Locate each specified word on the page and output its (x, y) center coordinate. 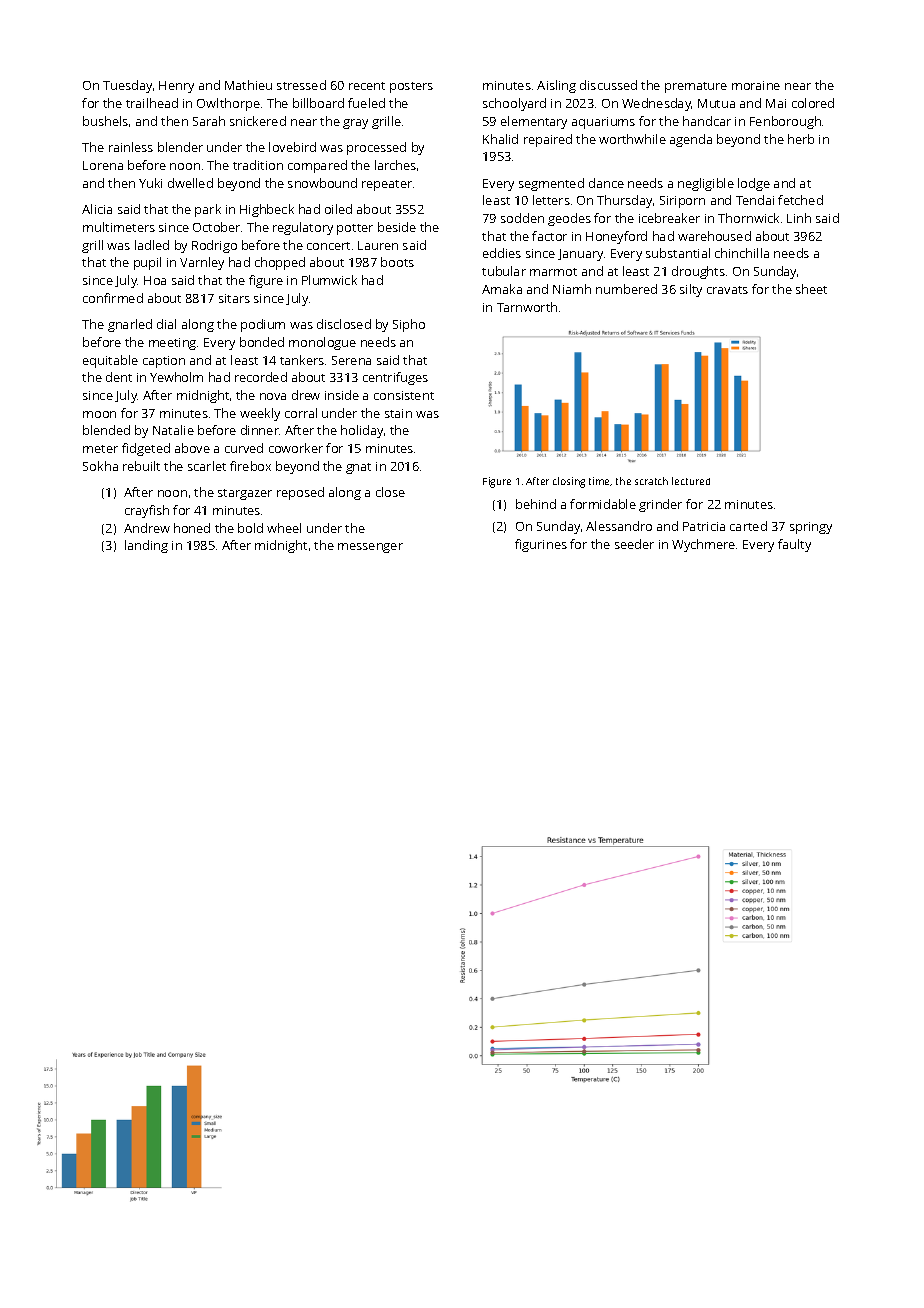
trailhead (152, 103)
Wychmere (703, 545)
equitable (110, 361)
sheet (811, 289)
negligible (706, 184)
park (208, 210)
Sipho (409, 325)
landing (146, 546)
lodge (754, 184)
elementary (534, 122)
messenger (370, 548)
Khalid (500, 139)
